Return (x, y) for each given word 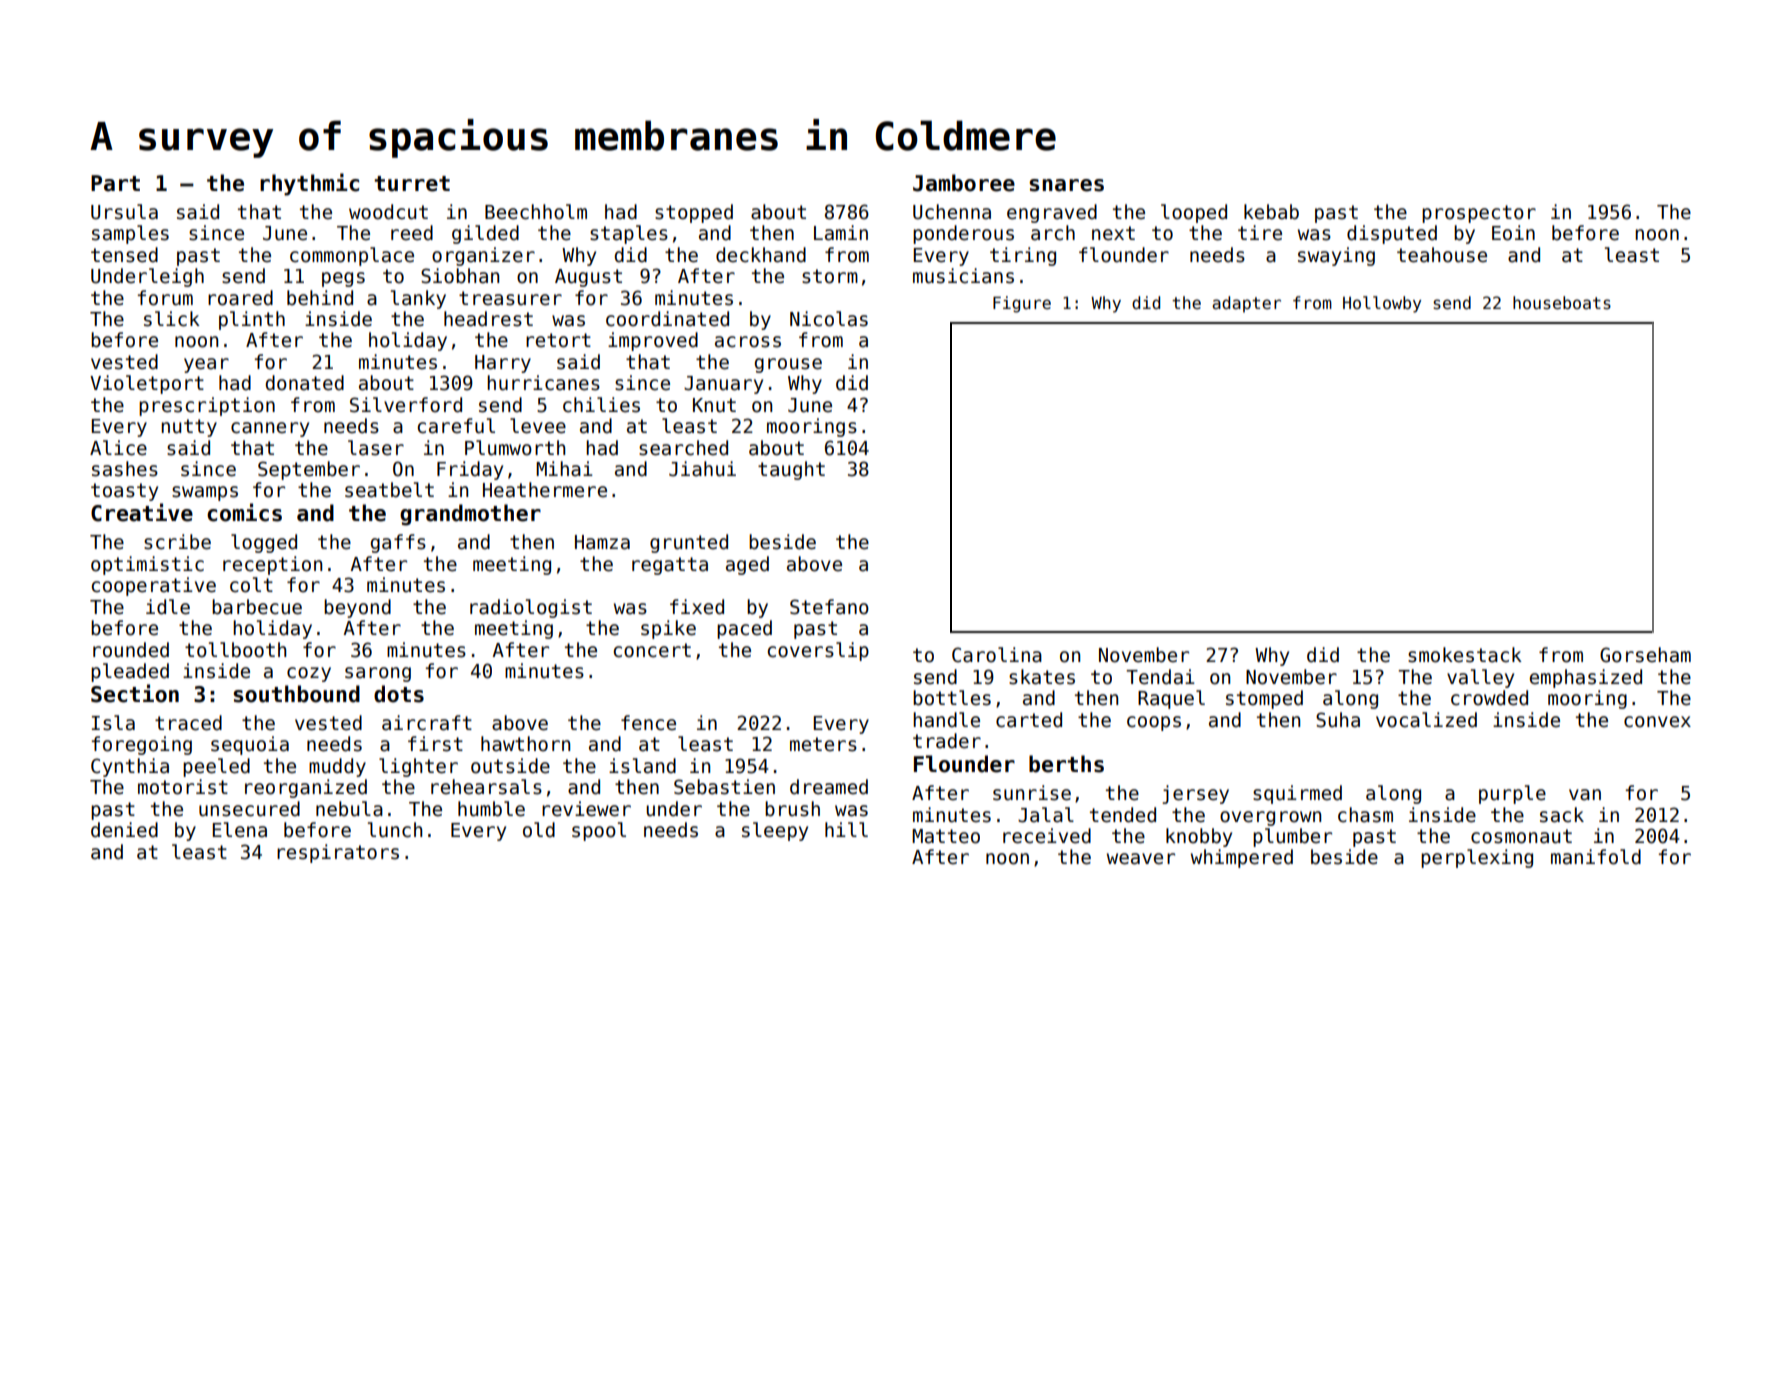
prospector (1479, 214)
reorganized (306, 788)
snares (1066, 185)
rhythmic (309, 184)
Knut (714, 405)
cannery (270, 429)
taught (791, 470)
